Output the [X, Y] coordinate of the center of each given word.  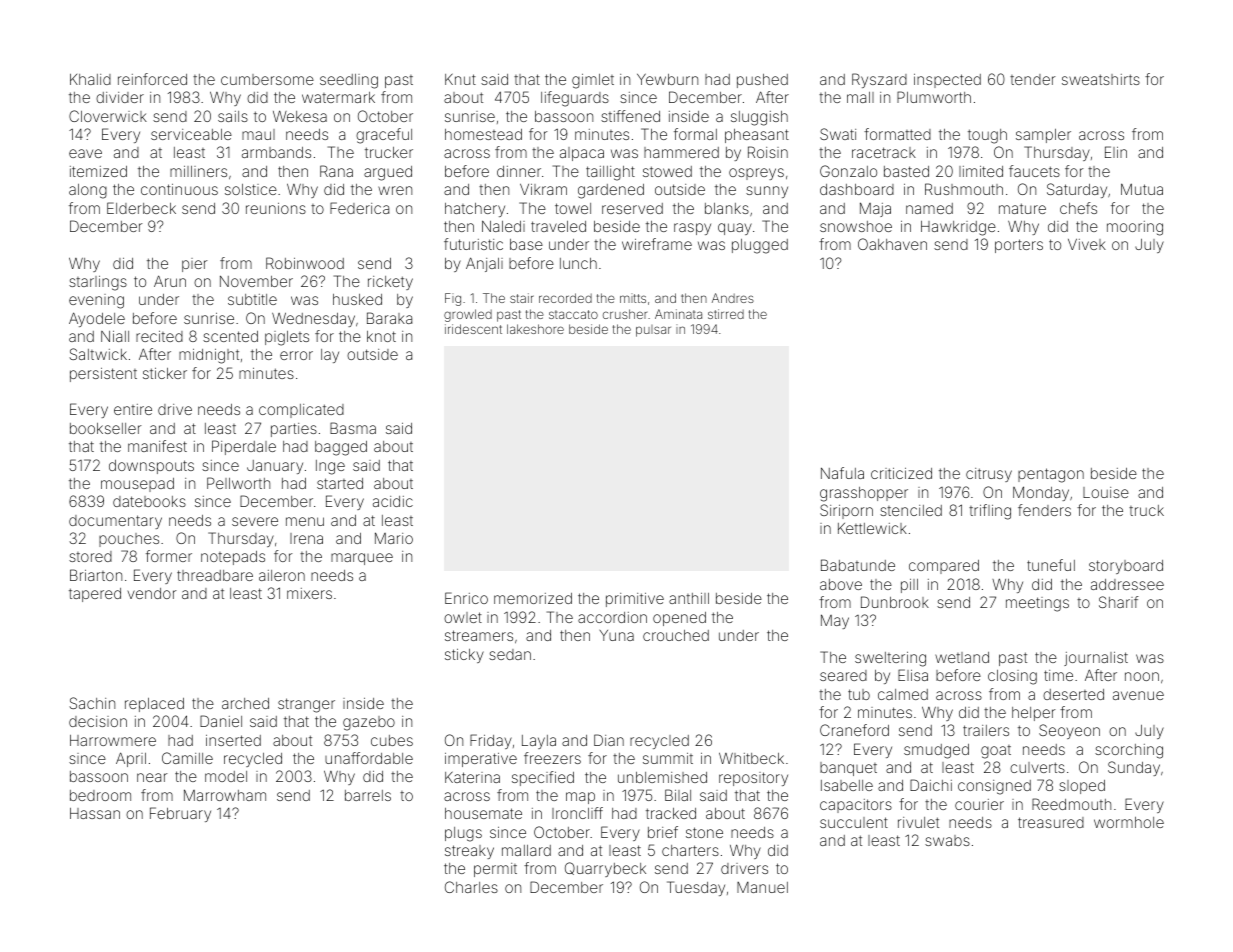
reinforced [152, 79]
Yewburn [667, 79]
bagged [341, 448]
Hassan [95, 813]
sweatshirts [1101, 79]
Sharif [1119, 602]
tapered [95, 595]
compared [944, 567]
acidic [393, 501]
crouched [676, 635]
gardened [611, 191]
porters [1019, 246]
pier [195, 265]
